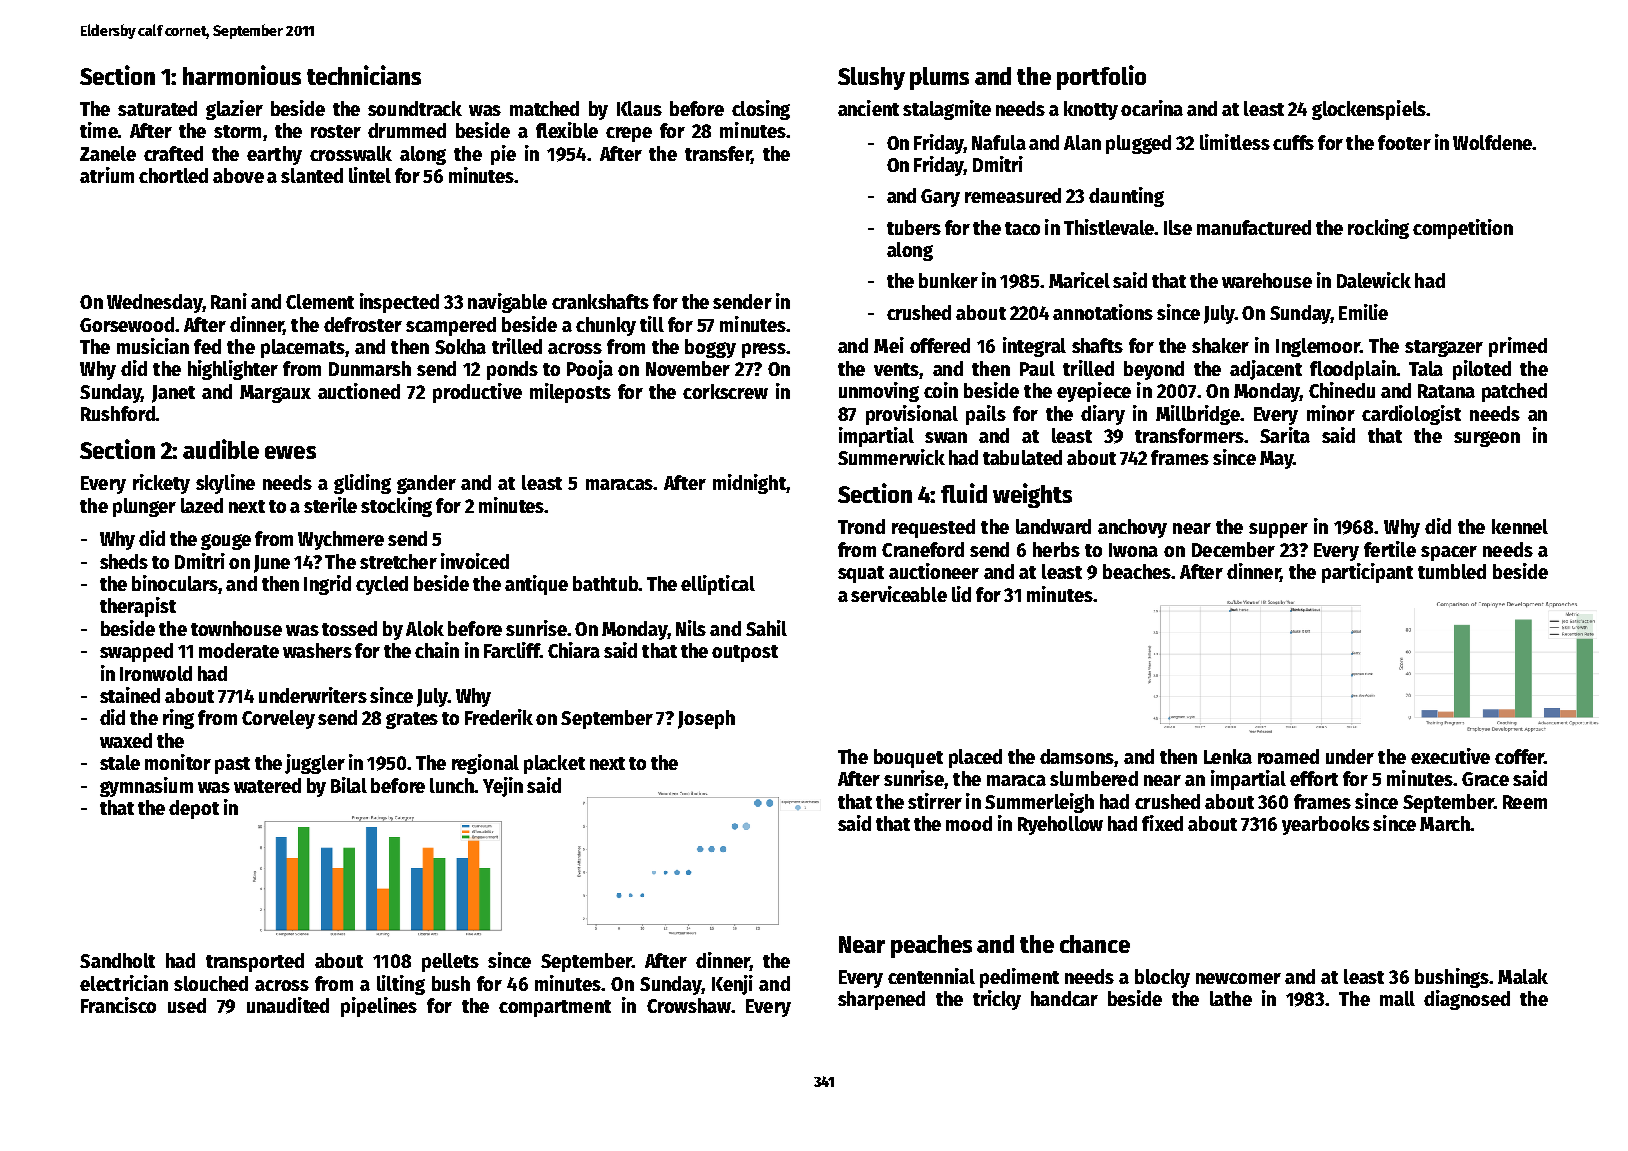  I want to click on Sahil, so click(766, 628).
